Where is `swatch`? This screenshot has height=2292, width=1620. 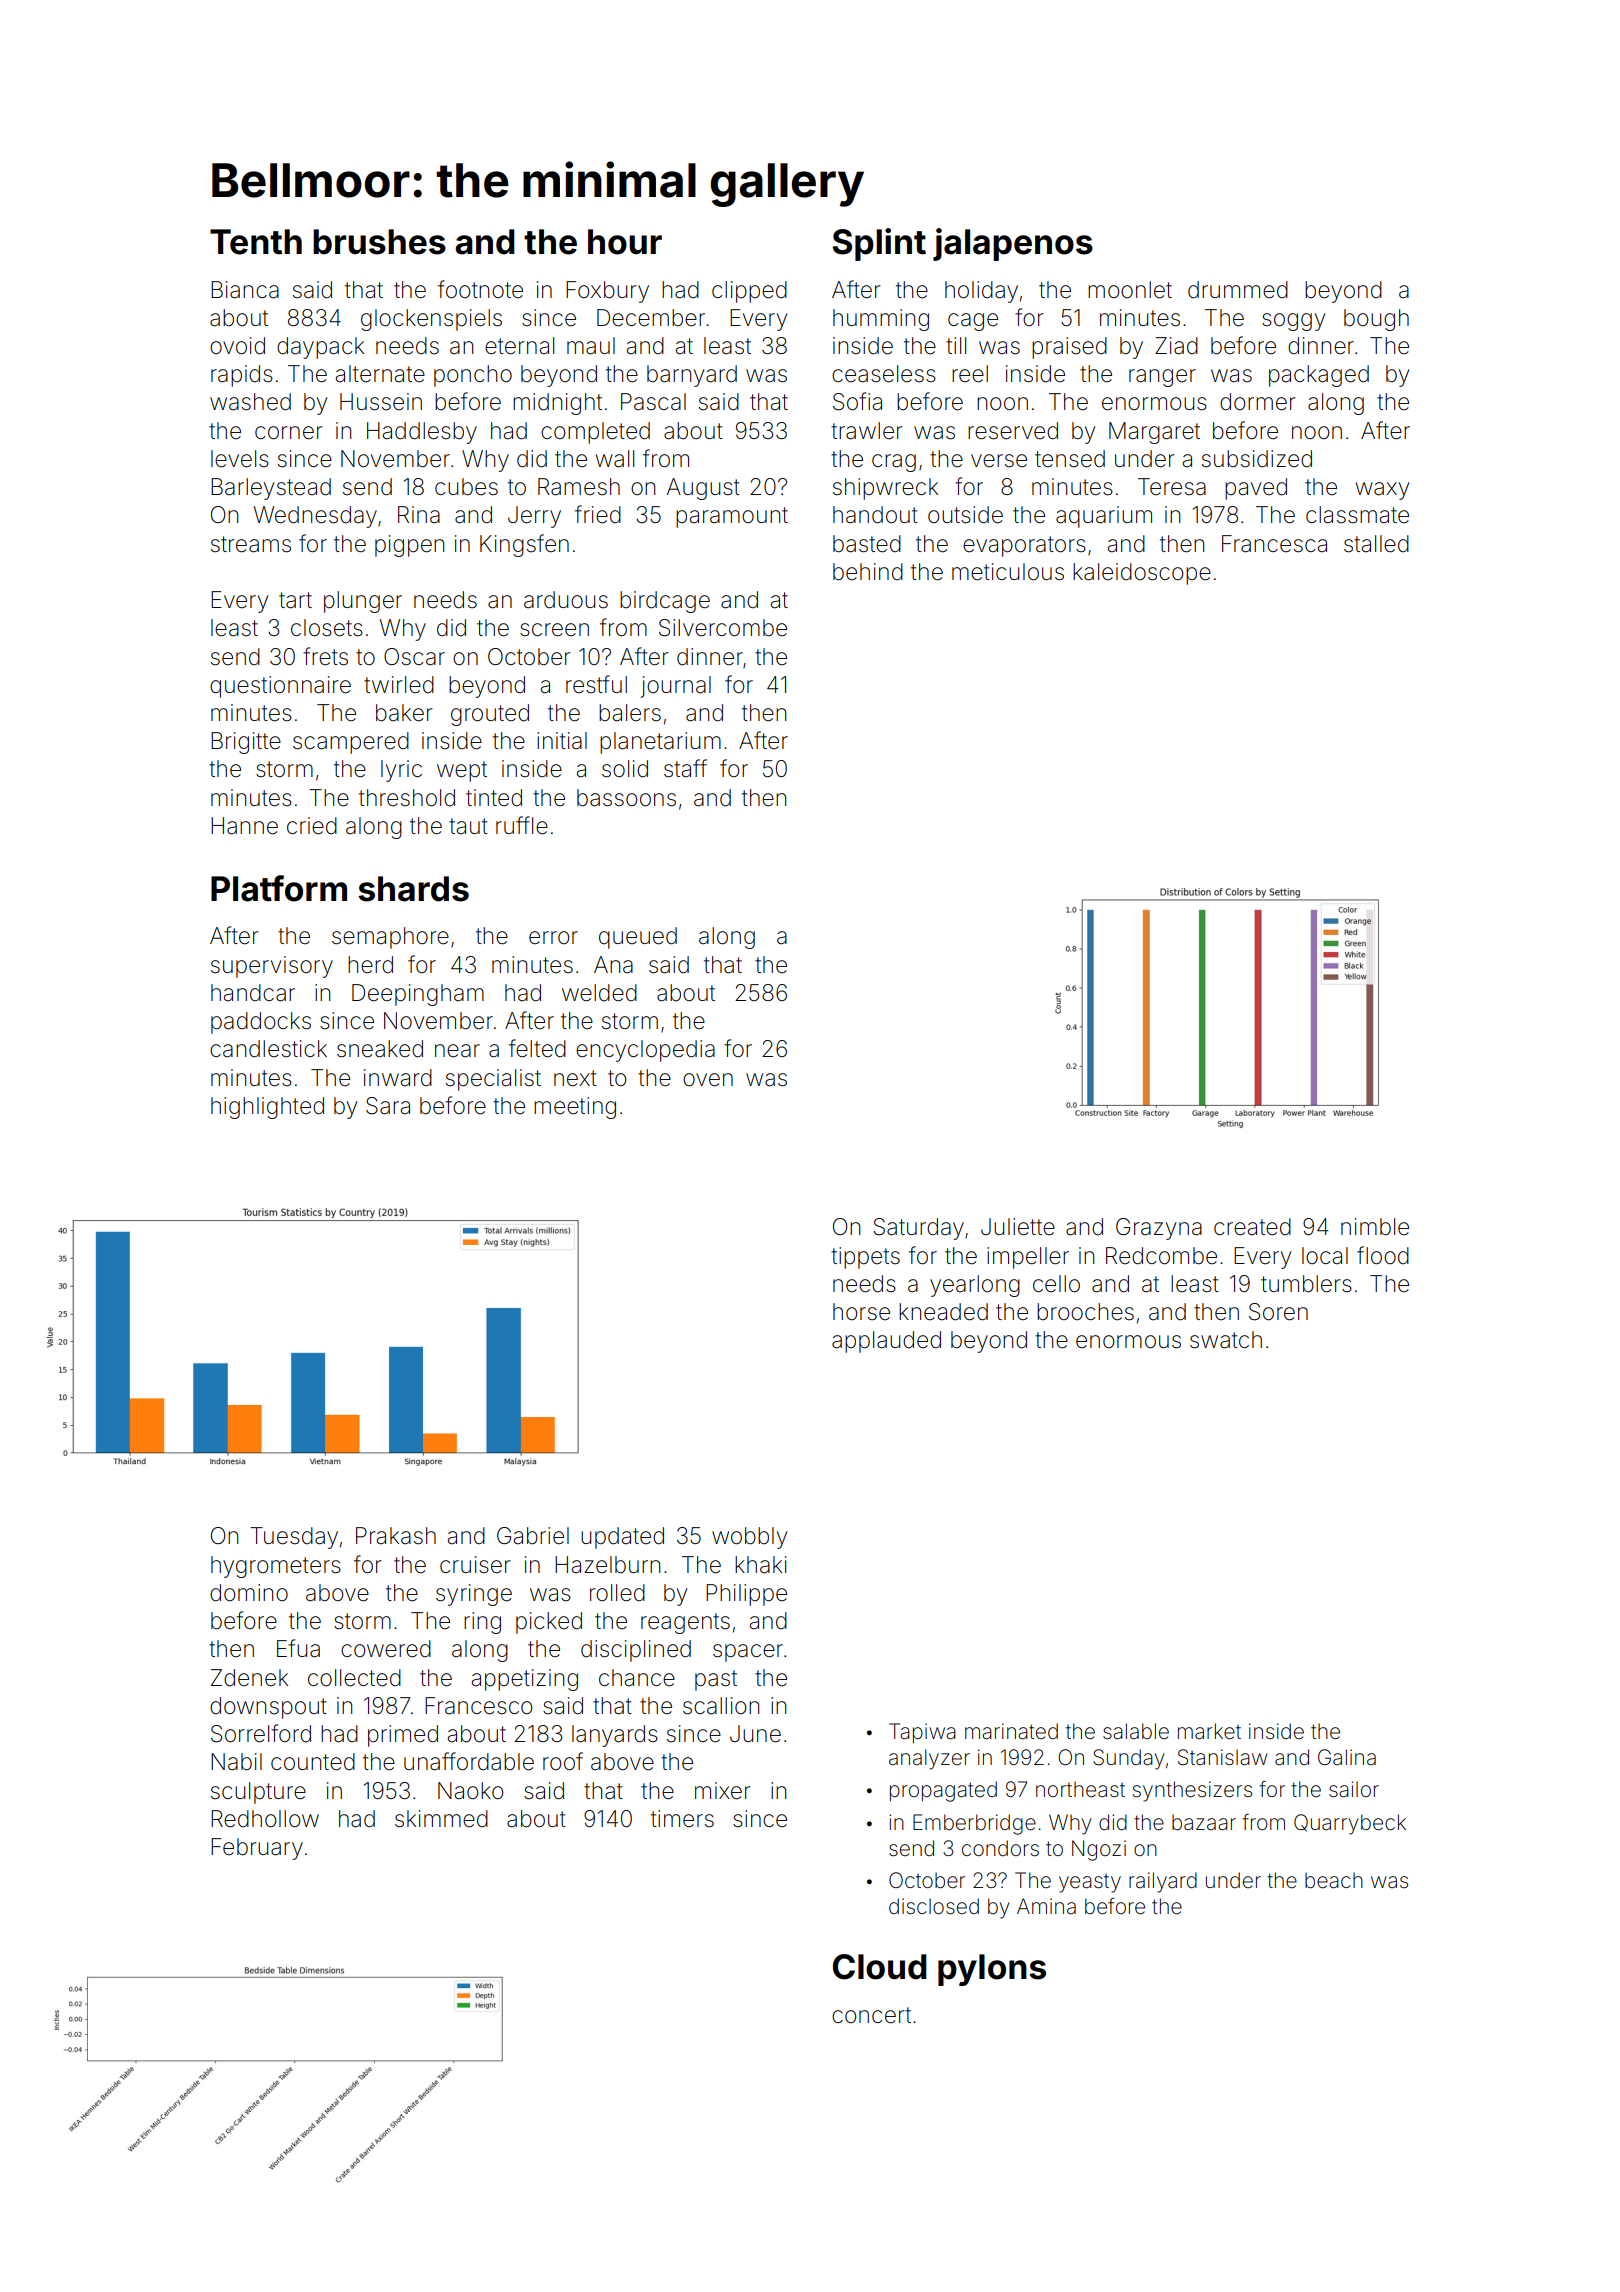 swatch is located at coordinates (1226, 1340).
